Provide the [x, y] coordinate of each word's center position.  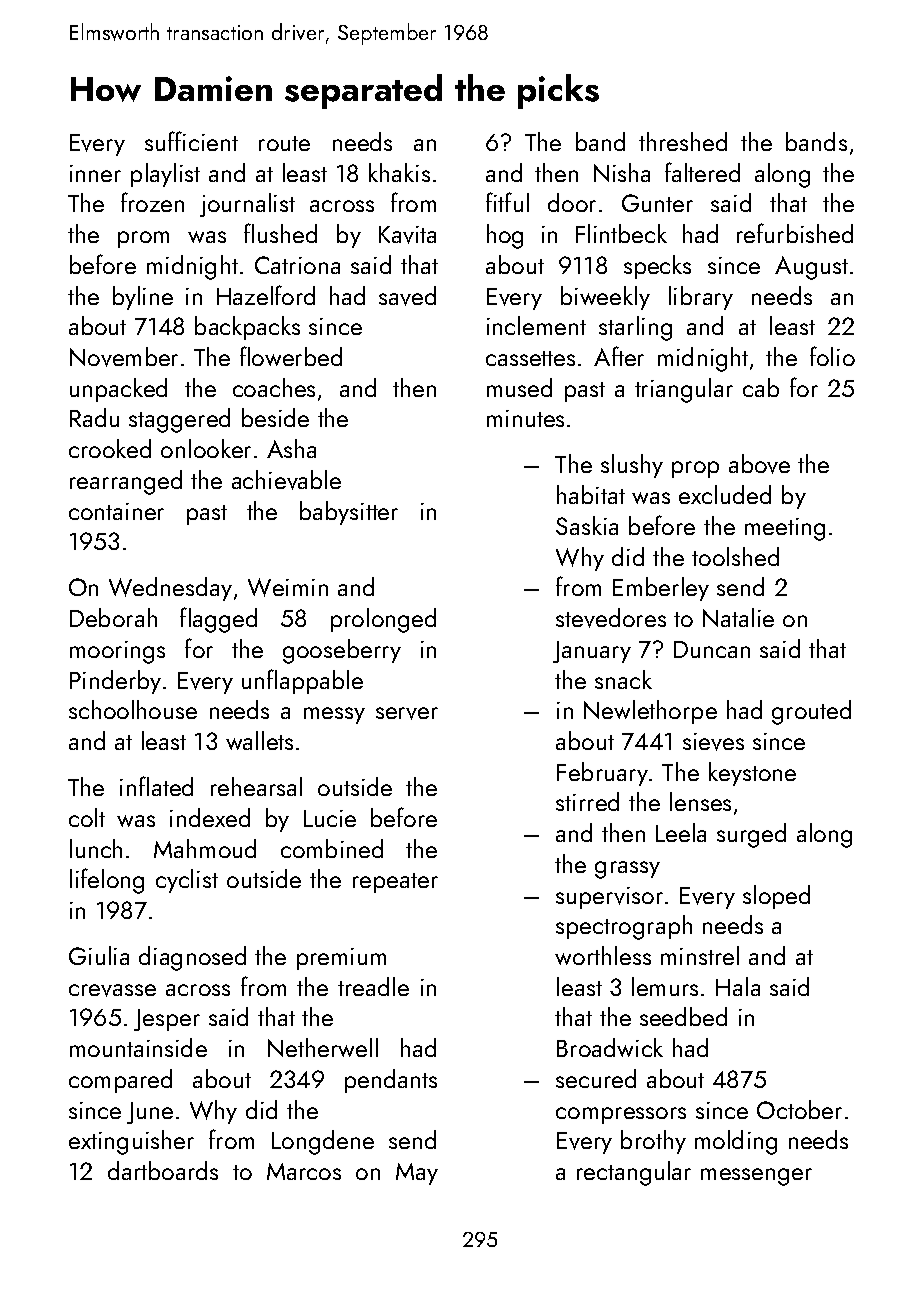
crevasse [112, 990]
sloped [776, 897]
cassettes [530, 358]
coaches [274, 387]
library [701, 298]
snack [623, 679]
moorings [117, 652]
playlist [165, 175]
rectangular [634, 1173]
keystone [752, 774]
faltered [702, 172]
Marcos [304, 1171]
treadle [373, 986]
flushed [280, 233]
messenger [756, 1177]
